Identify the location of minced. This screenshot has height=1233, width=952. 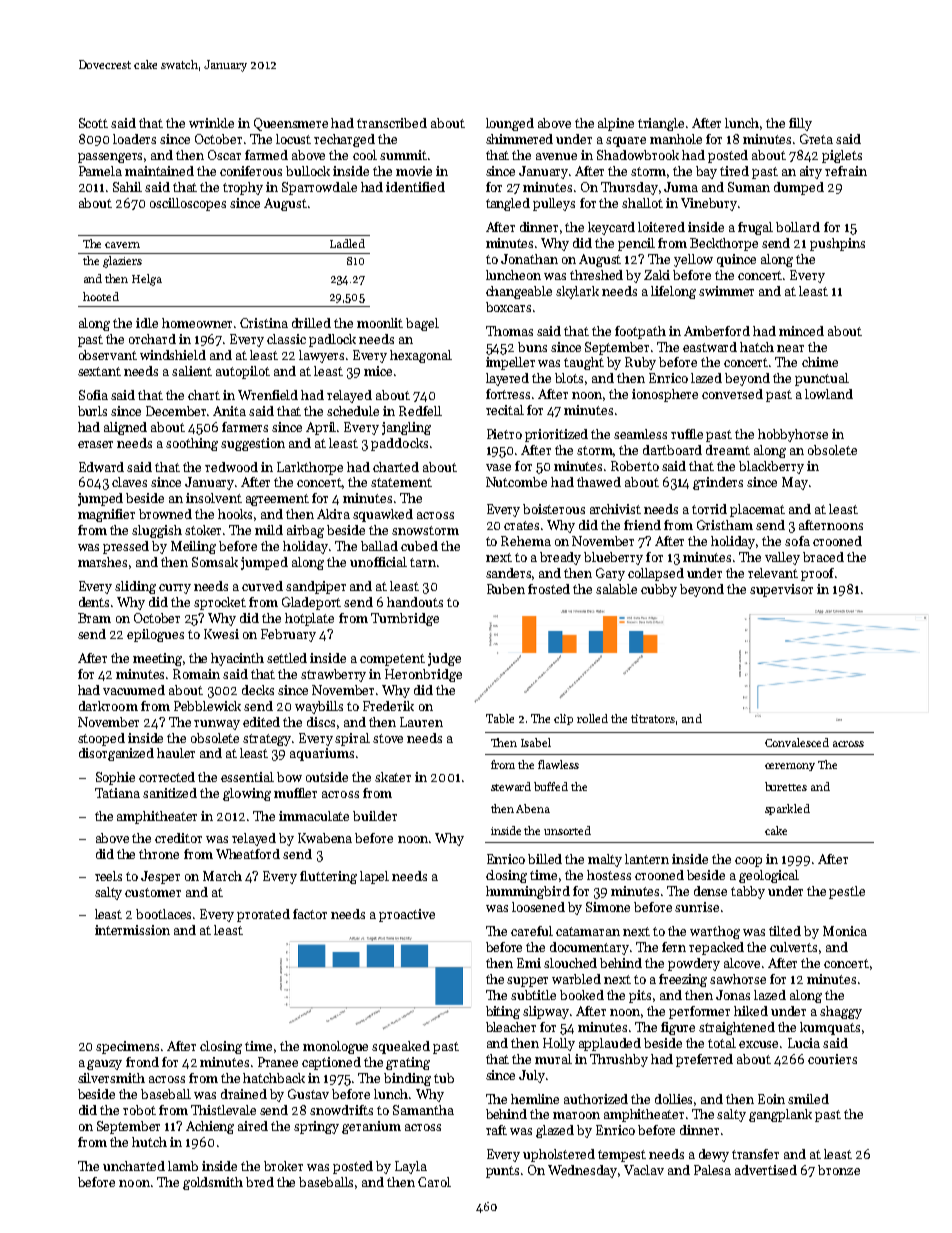
(801, 331).
